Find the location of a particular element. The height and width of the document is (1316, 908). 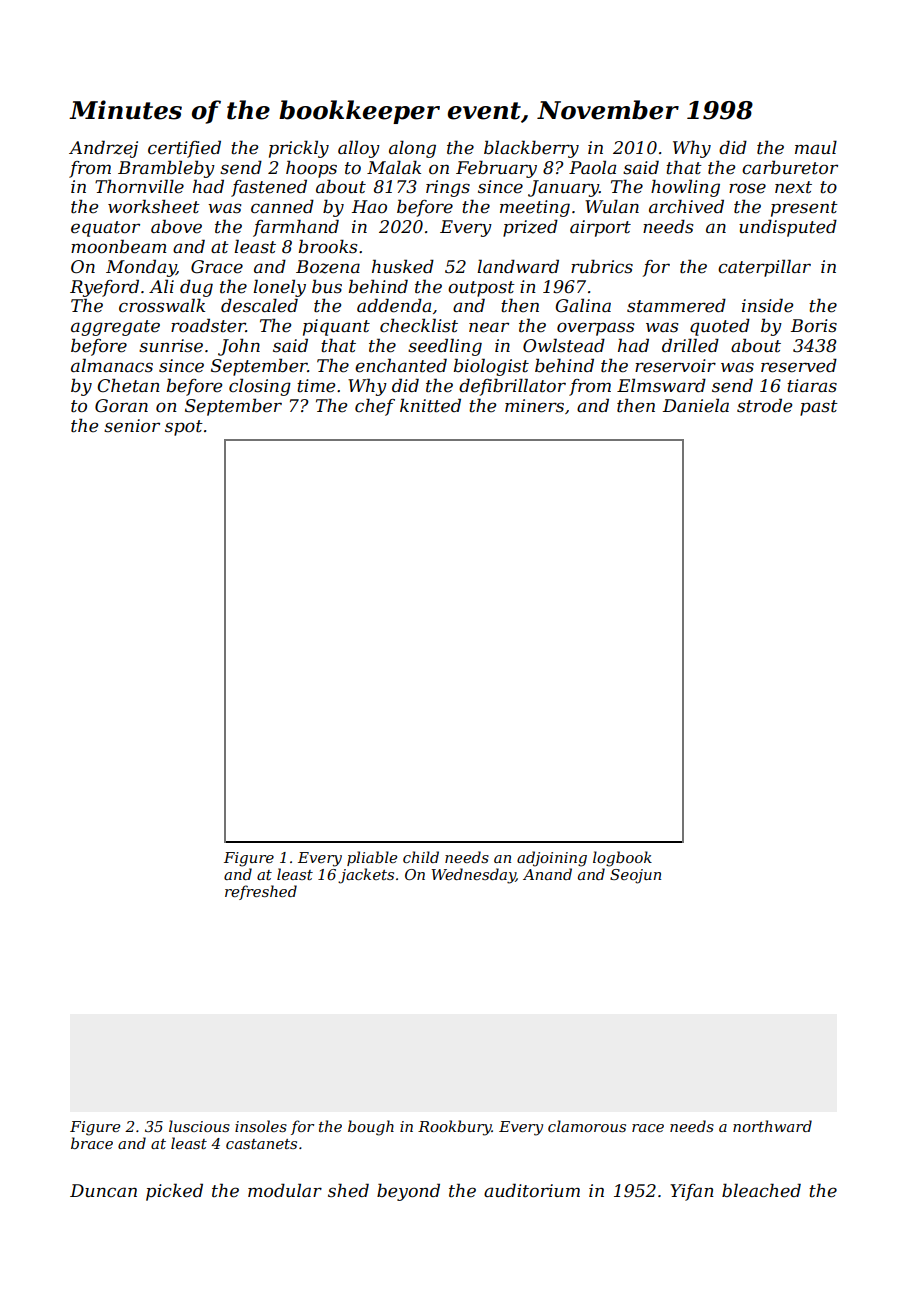

meeting is located at coordinates (535, 208).
